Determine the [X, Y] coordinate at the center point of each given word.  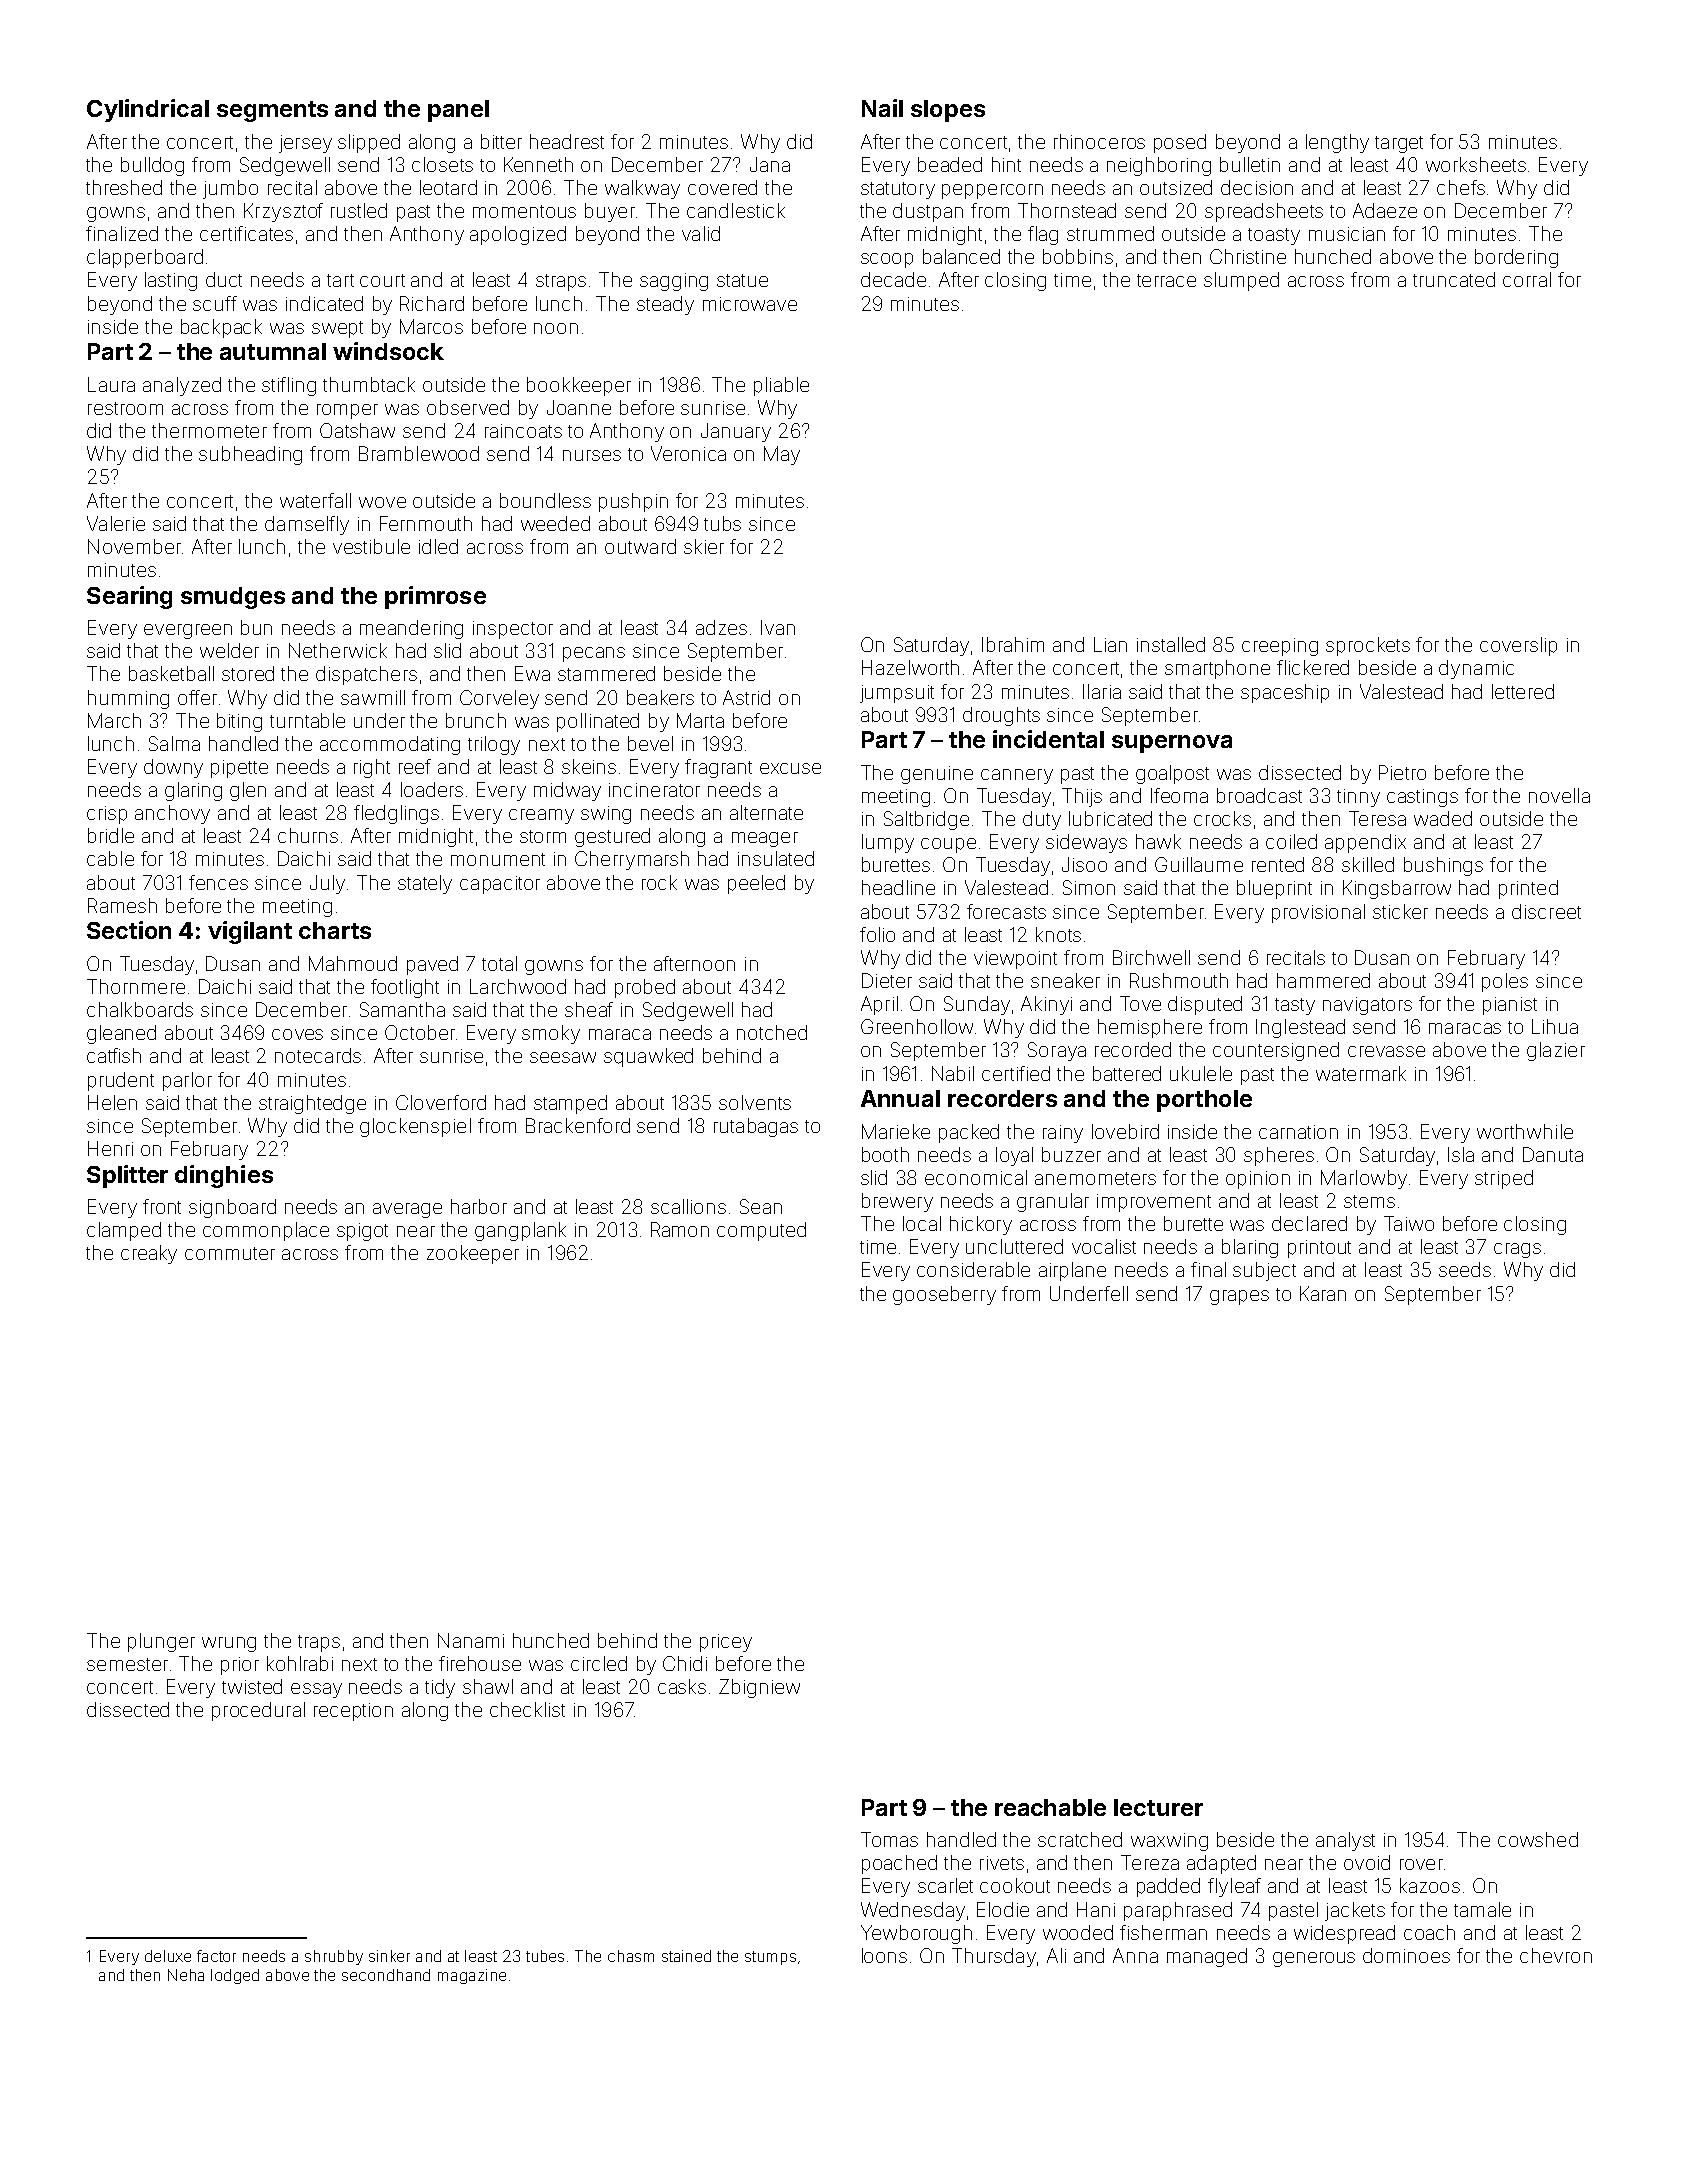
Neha [186, 1975]
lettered [1523, 691]
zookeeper [473, 1254]
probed [645, 988]
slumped [1241, 281]
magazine [472, 1976]
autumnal [273, 351]
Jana [770, 164]
